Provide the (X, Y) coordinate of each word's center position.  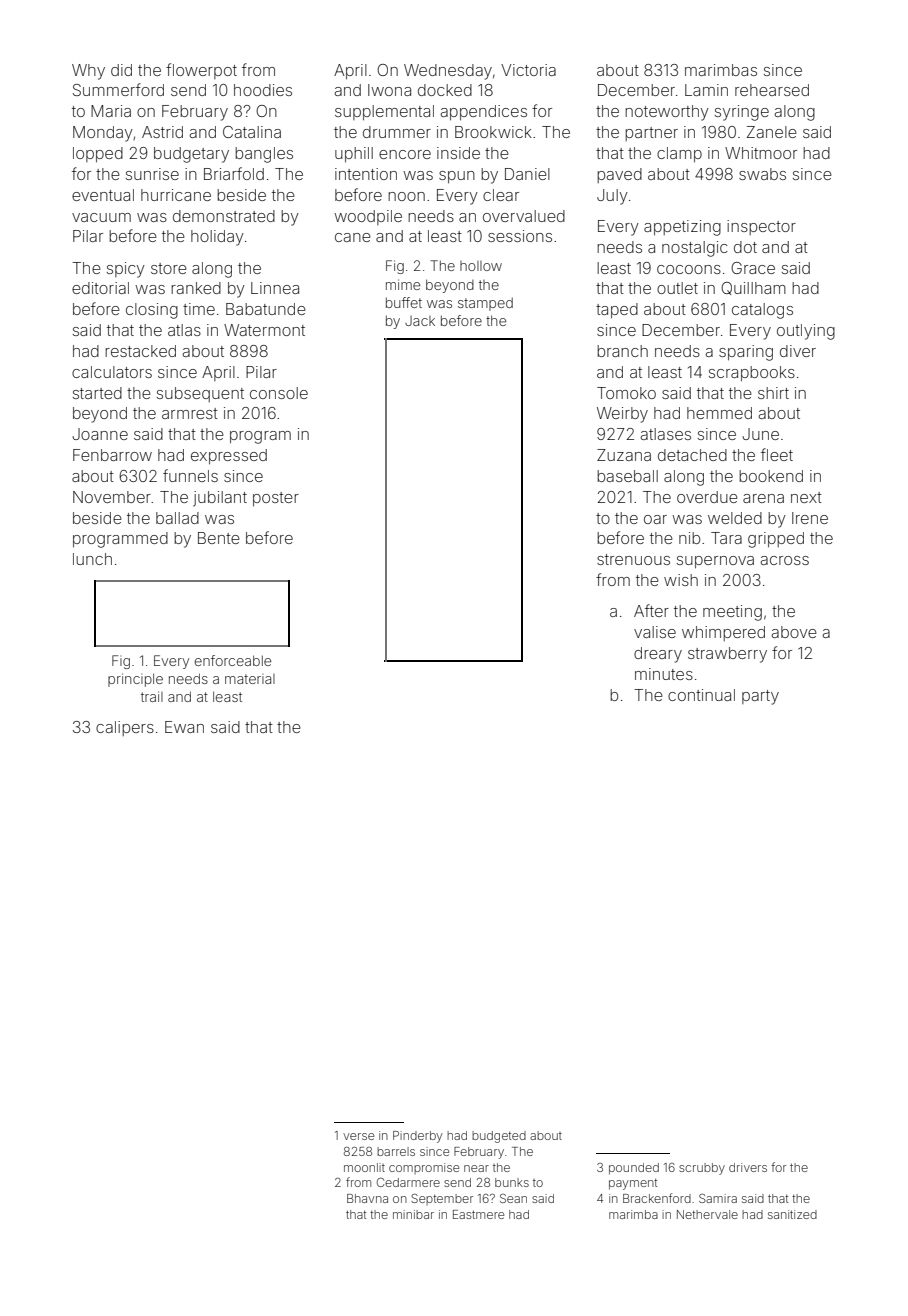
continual (701, 695)
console (279, 393)
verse (358, 1136)
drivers (748, 1167)
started (97, 393)
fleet (777, 454)
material (250, 679)
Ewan (184, 727)
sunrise (152, 174)
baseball (627, 476)
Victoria (528, 70)
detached (692, 455)
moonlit (364, 1167)
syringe (742, 113)
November (112, 497)
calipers (125, 728)
